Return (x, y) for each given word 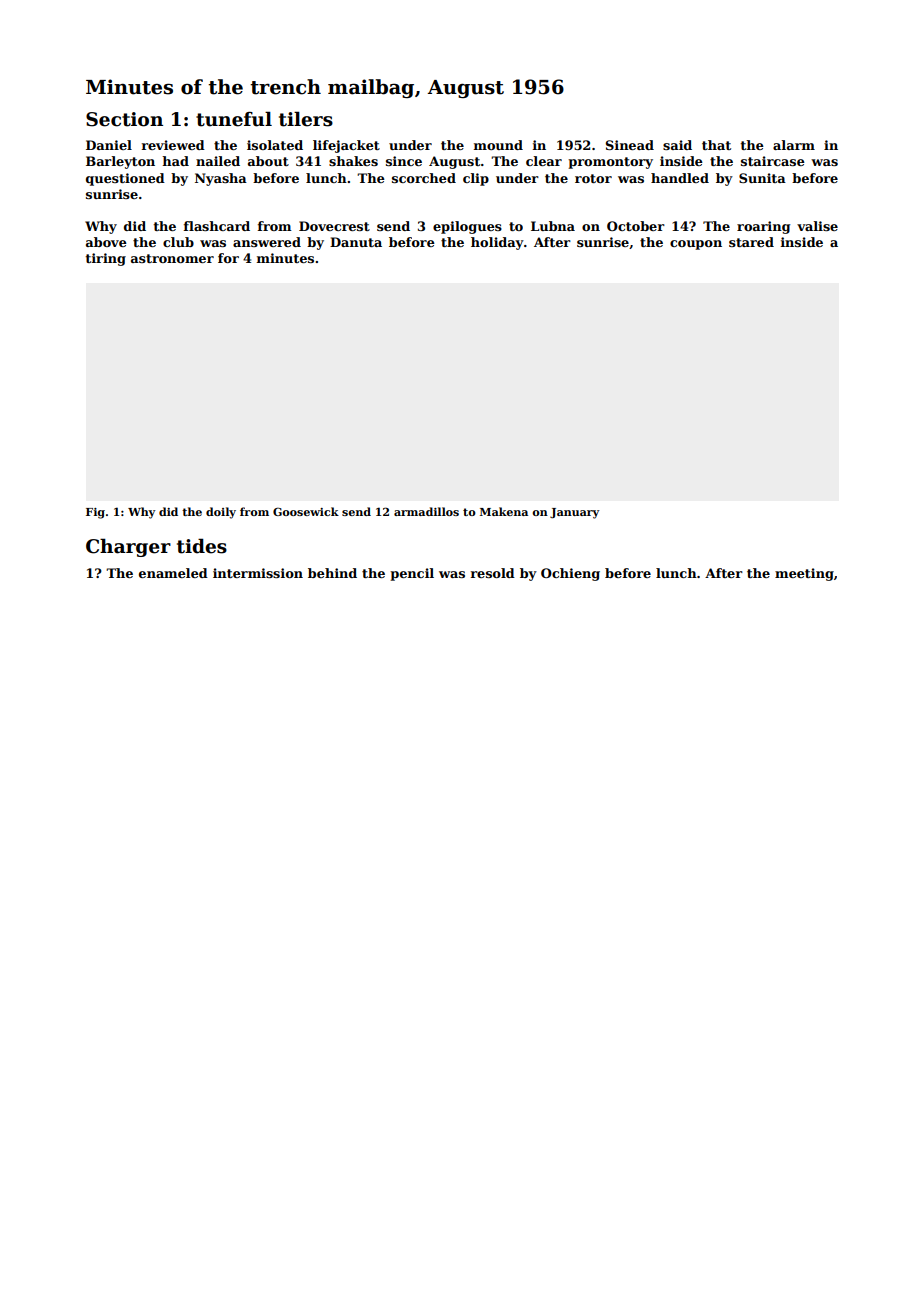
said (677, 145)
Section (124, 119)
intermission (258, 573)
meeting (804, 574)
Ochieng (570, 574)
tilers (306, 119)
